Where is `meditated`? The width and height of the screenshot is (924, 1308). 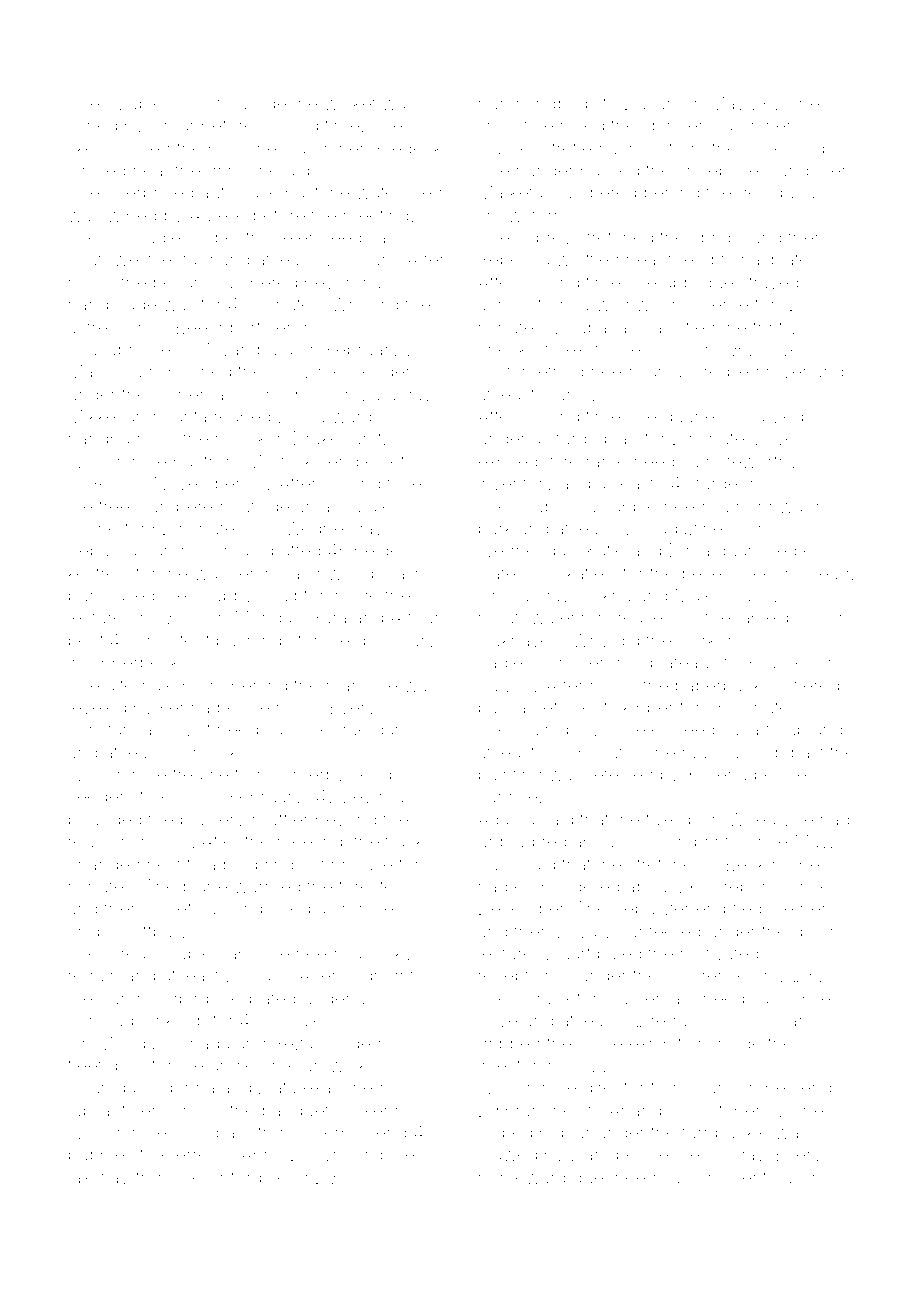 meditated is located at coordinates (255, 998).
